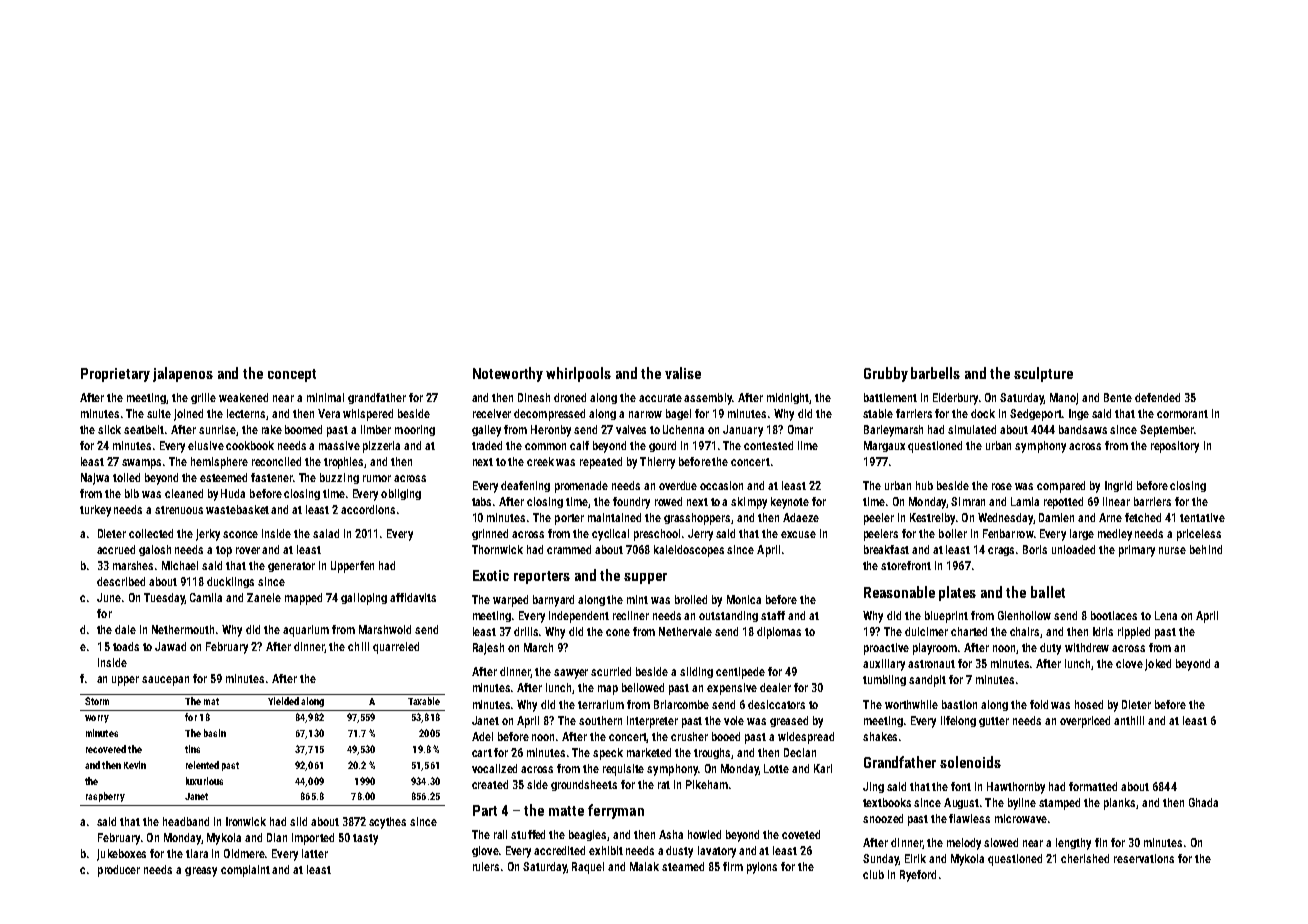  What do you see at coordinates (1043, 374) in the page?
I see `sculpture` at bounding box center [1043, 374].
